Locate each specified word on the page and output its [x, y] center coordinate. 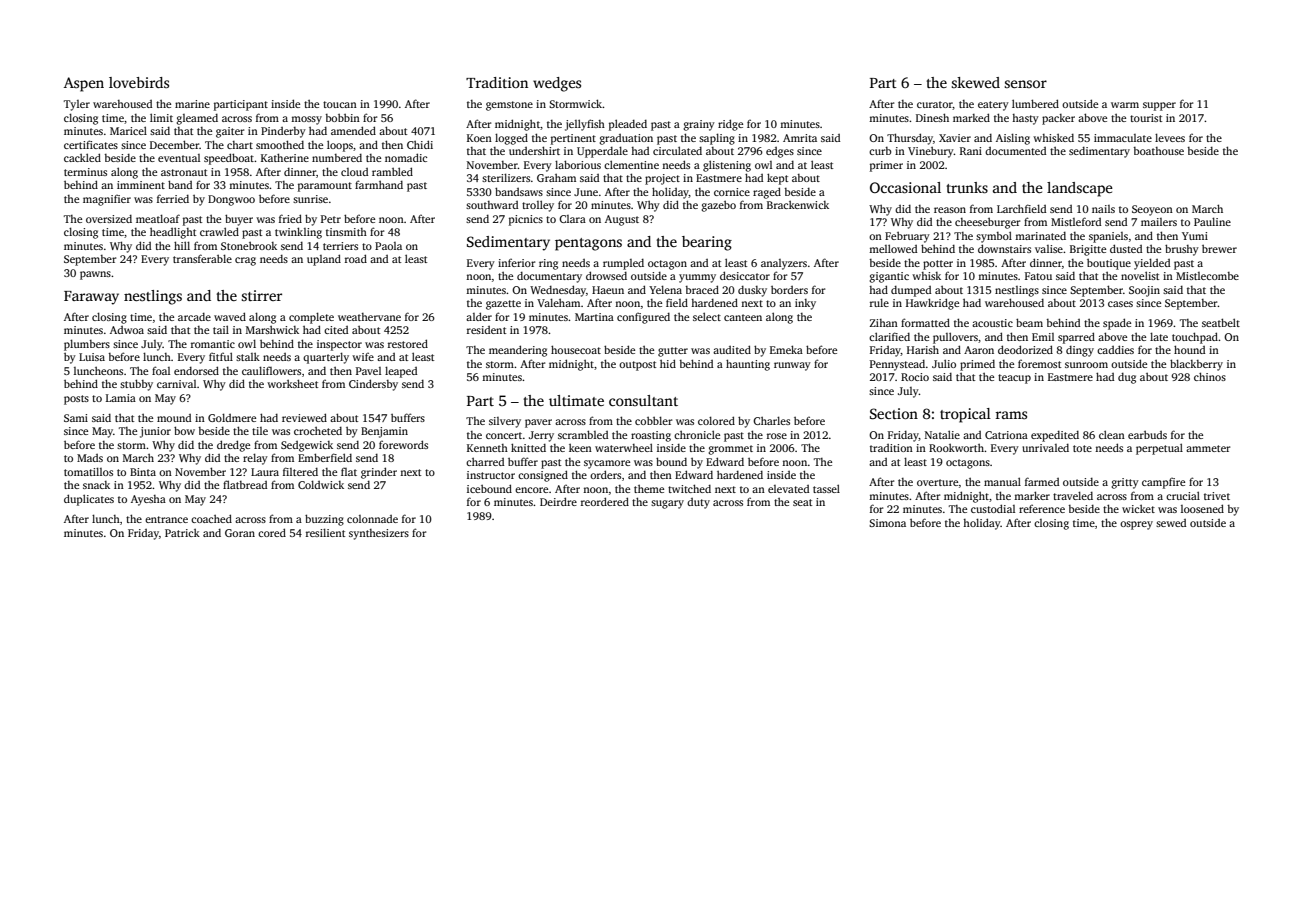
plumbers [87, 345]
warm [1125, 105]
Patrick [182, 533]
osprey [1136, 525]
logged [511, 139]
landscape [1080, 189]
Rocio [915, 377]
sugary [667, 504]
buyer [239, 220]
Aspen [84, 84]
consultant [643, 400]
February [907, 237]
